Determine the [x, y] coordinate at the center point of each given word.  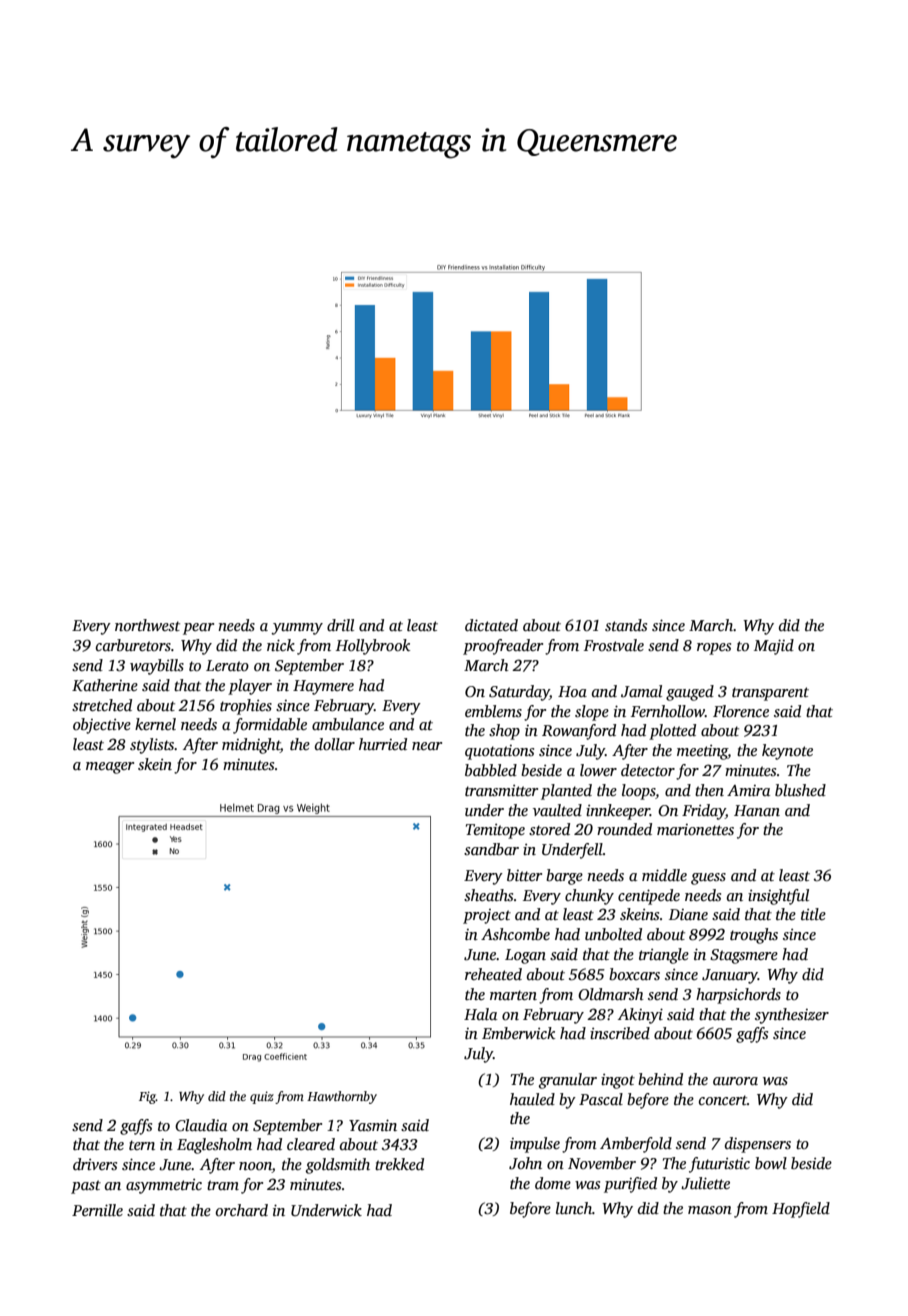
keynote [787, 752]
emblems [493, 711]
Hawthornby [342, 1097]
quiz [262, 1097]
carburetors [133, 645]
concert [723, 1100]
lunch [574, 1208]
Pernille [97, 1210]
